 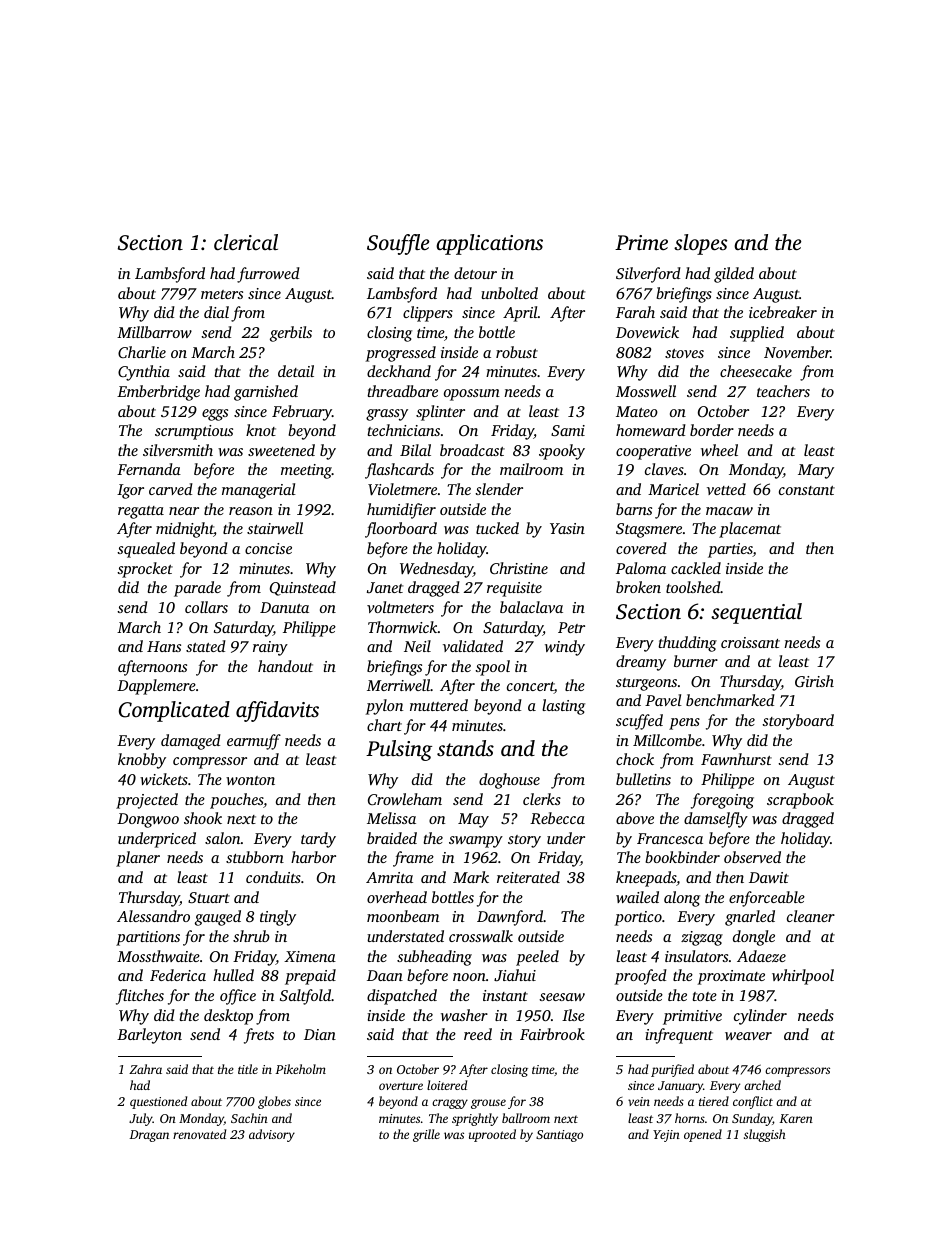 I want to click on Danuta, so click(x=284, y=607).
